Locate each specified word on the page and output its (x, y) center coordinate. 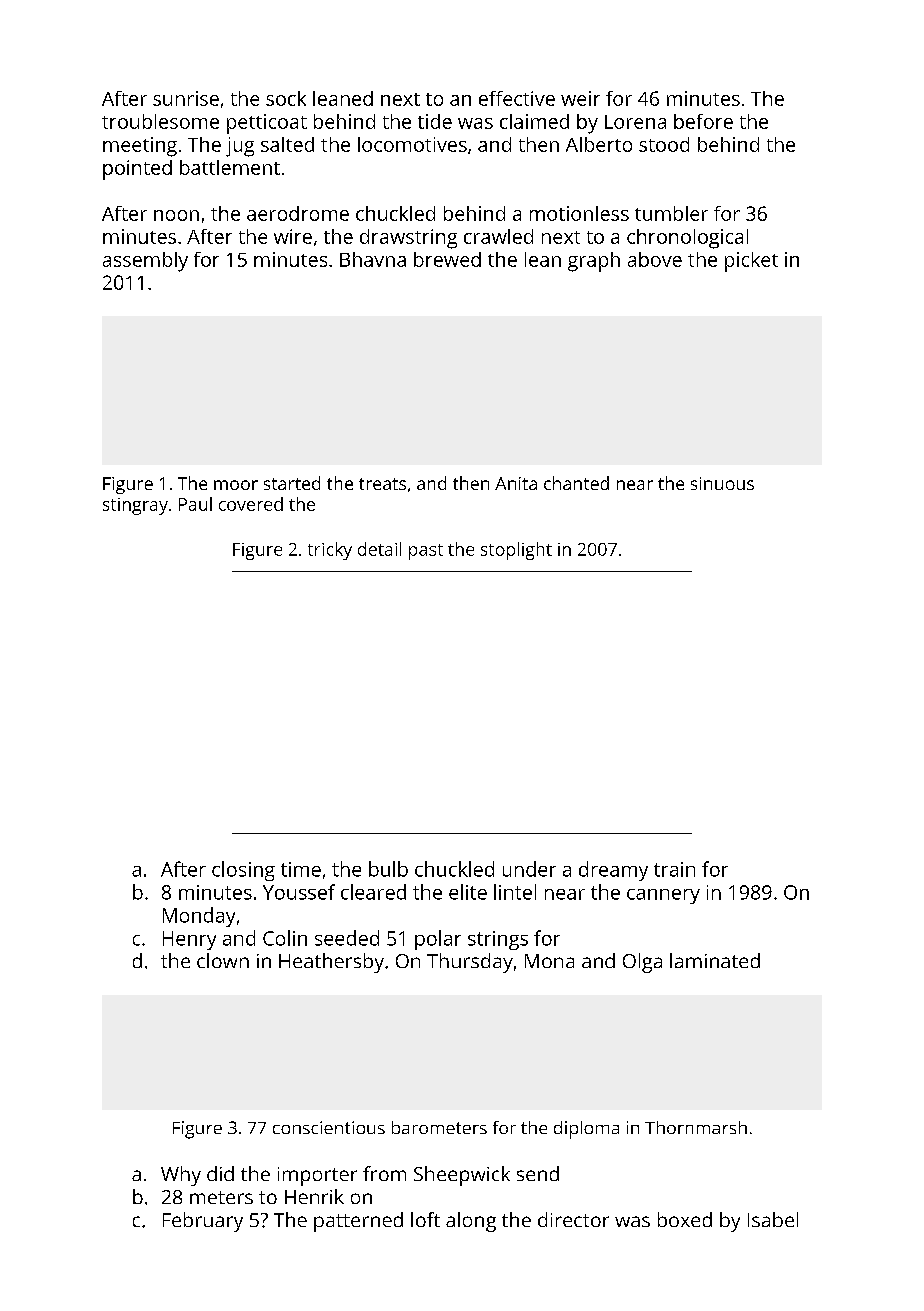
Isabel (773, 1219)
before (703, 121)
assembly (145, 262)
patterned (358, 1222)
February (203, 1222)
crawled (498, 236)
